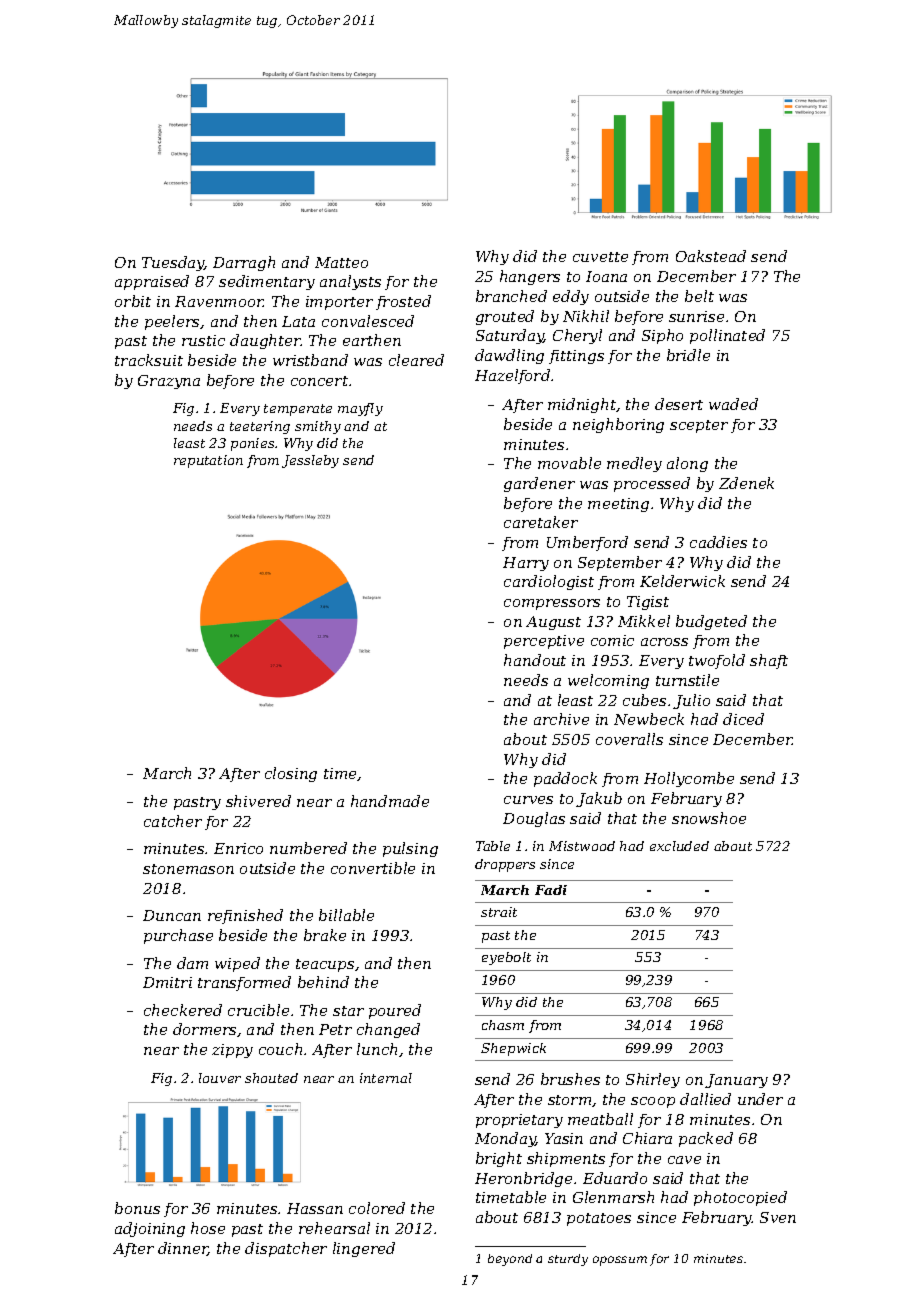 The width and height of the page is (924, 1308). What do you see at coordinates (172, 915) in the page?
I see `Duncan` at bounding box center [172, 915].
